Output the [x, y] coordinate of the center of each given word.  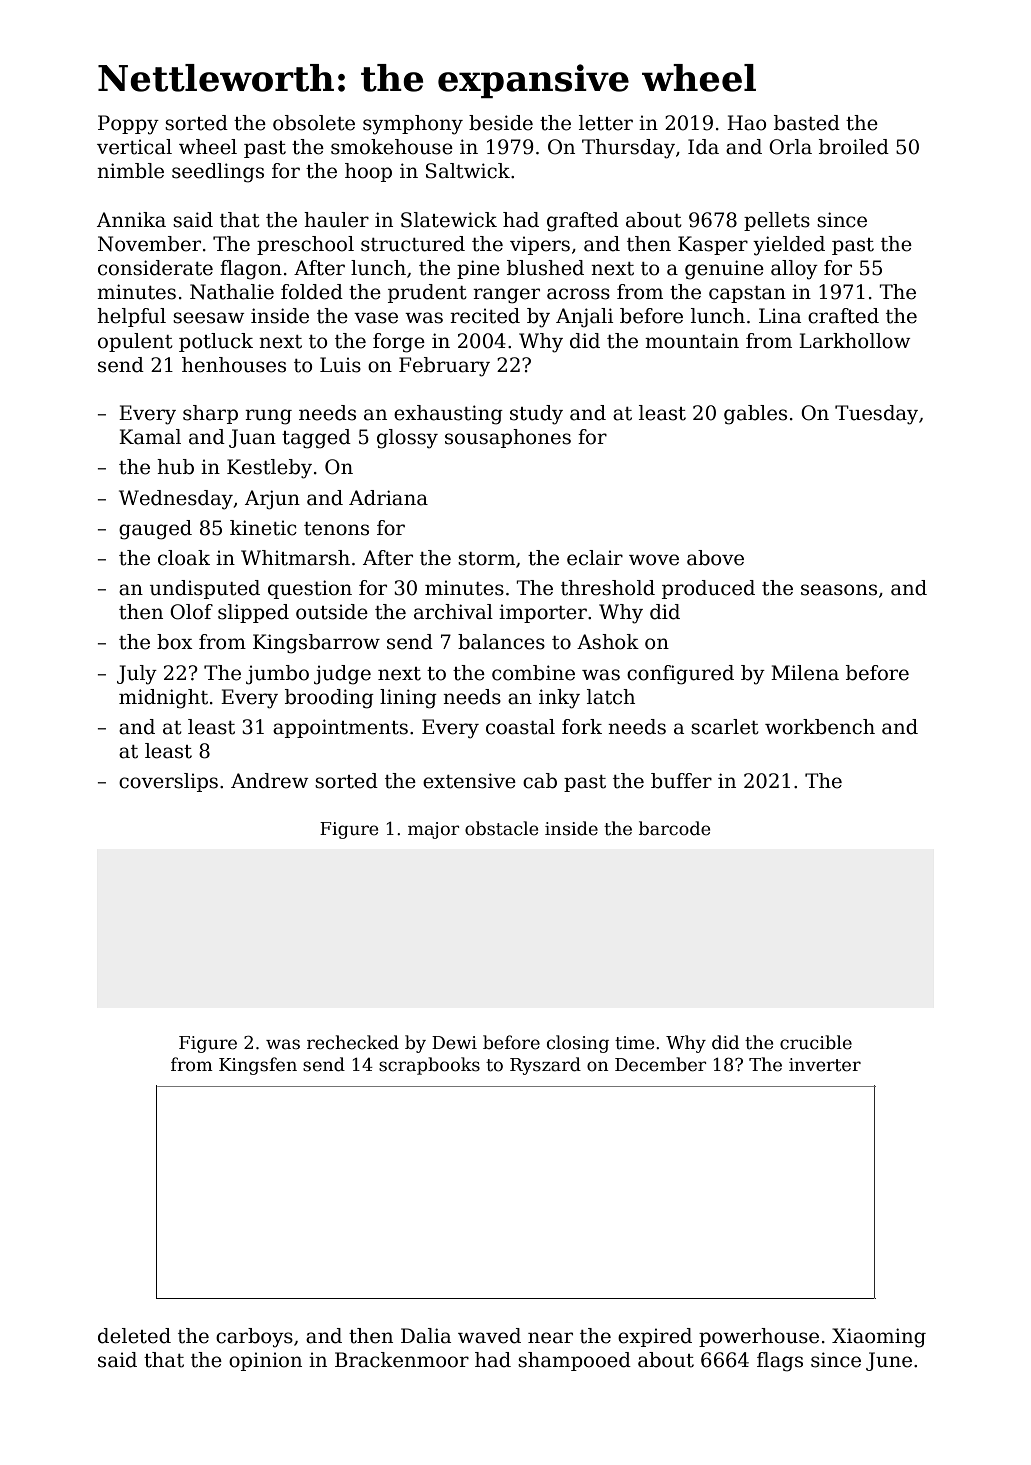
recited [485, 316]
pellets [777, 221]
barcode [674, 828]
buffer [681, 781]
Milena [805, 673]
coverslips [168, 782]
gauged [155, 530]
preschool [305, 245]
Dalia [426, 1336]
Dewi [454, 1043]
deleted [134, 1336]
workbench [820, 727]
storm [486, 559]
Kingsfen [258, 1066]
